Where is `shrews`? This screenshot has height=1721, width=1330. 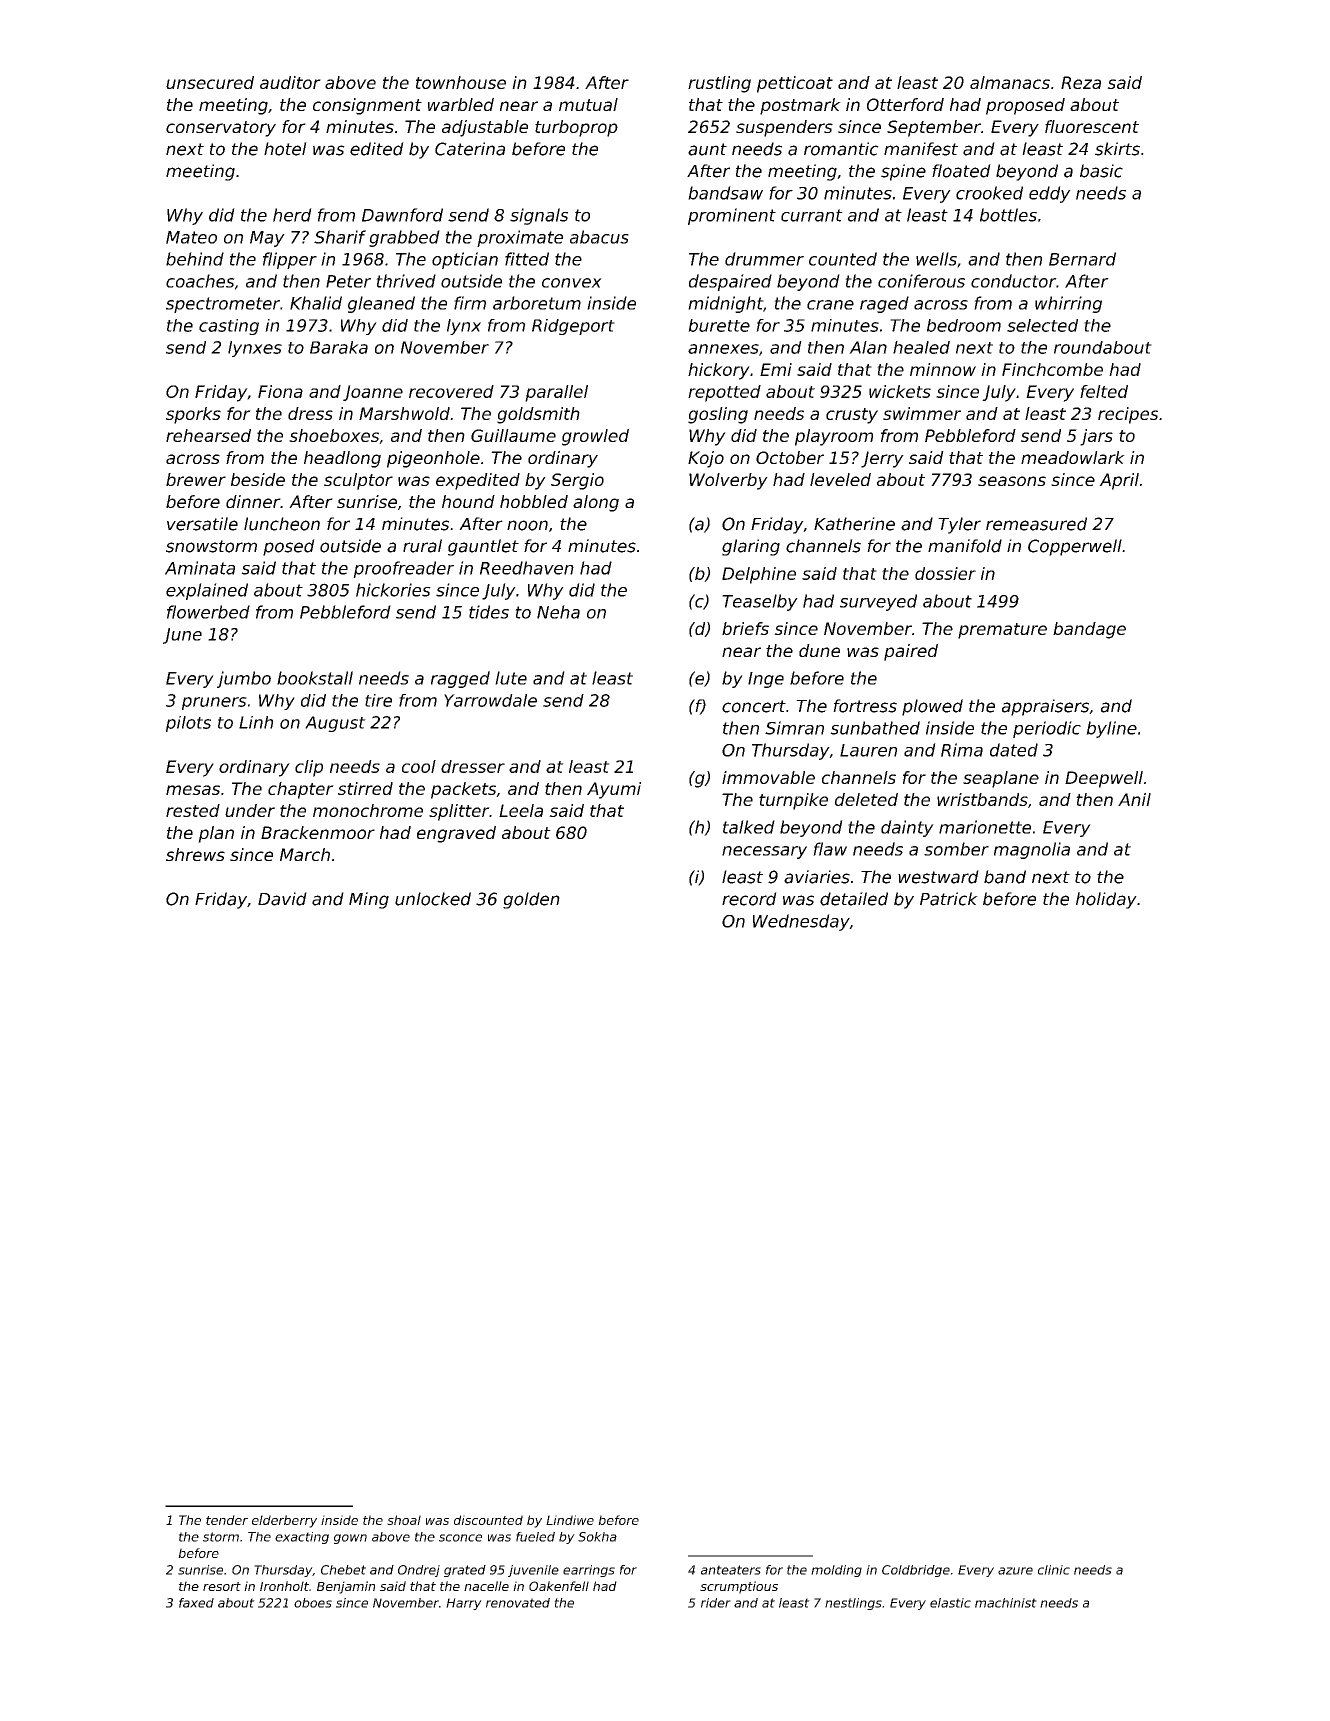 shrews is located at coordinates (195, 854).
